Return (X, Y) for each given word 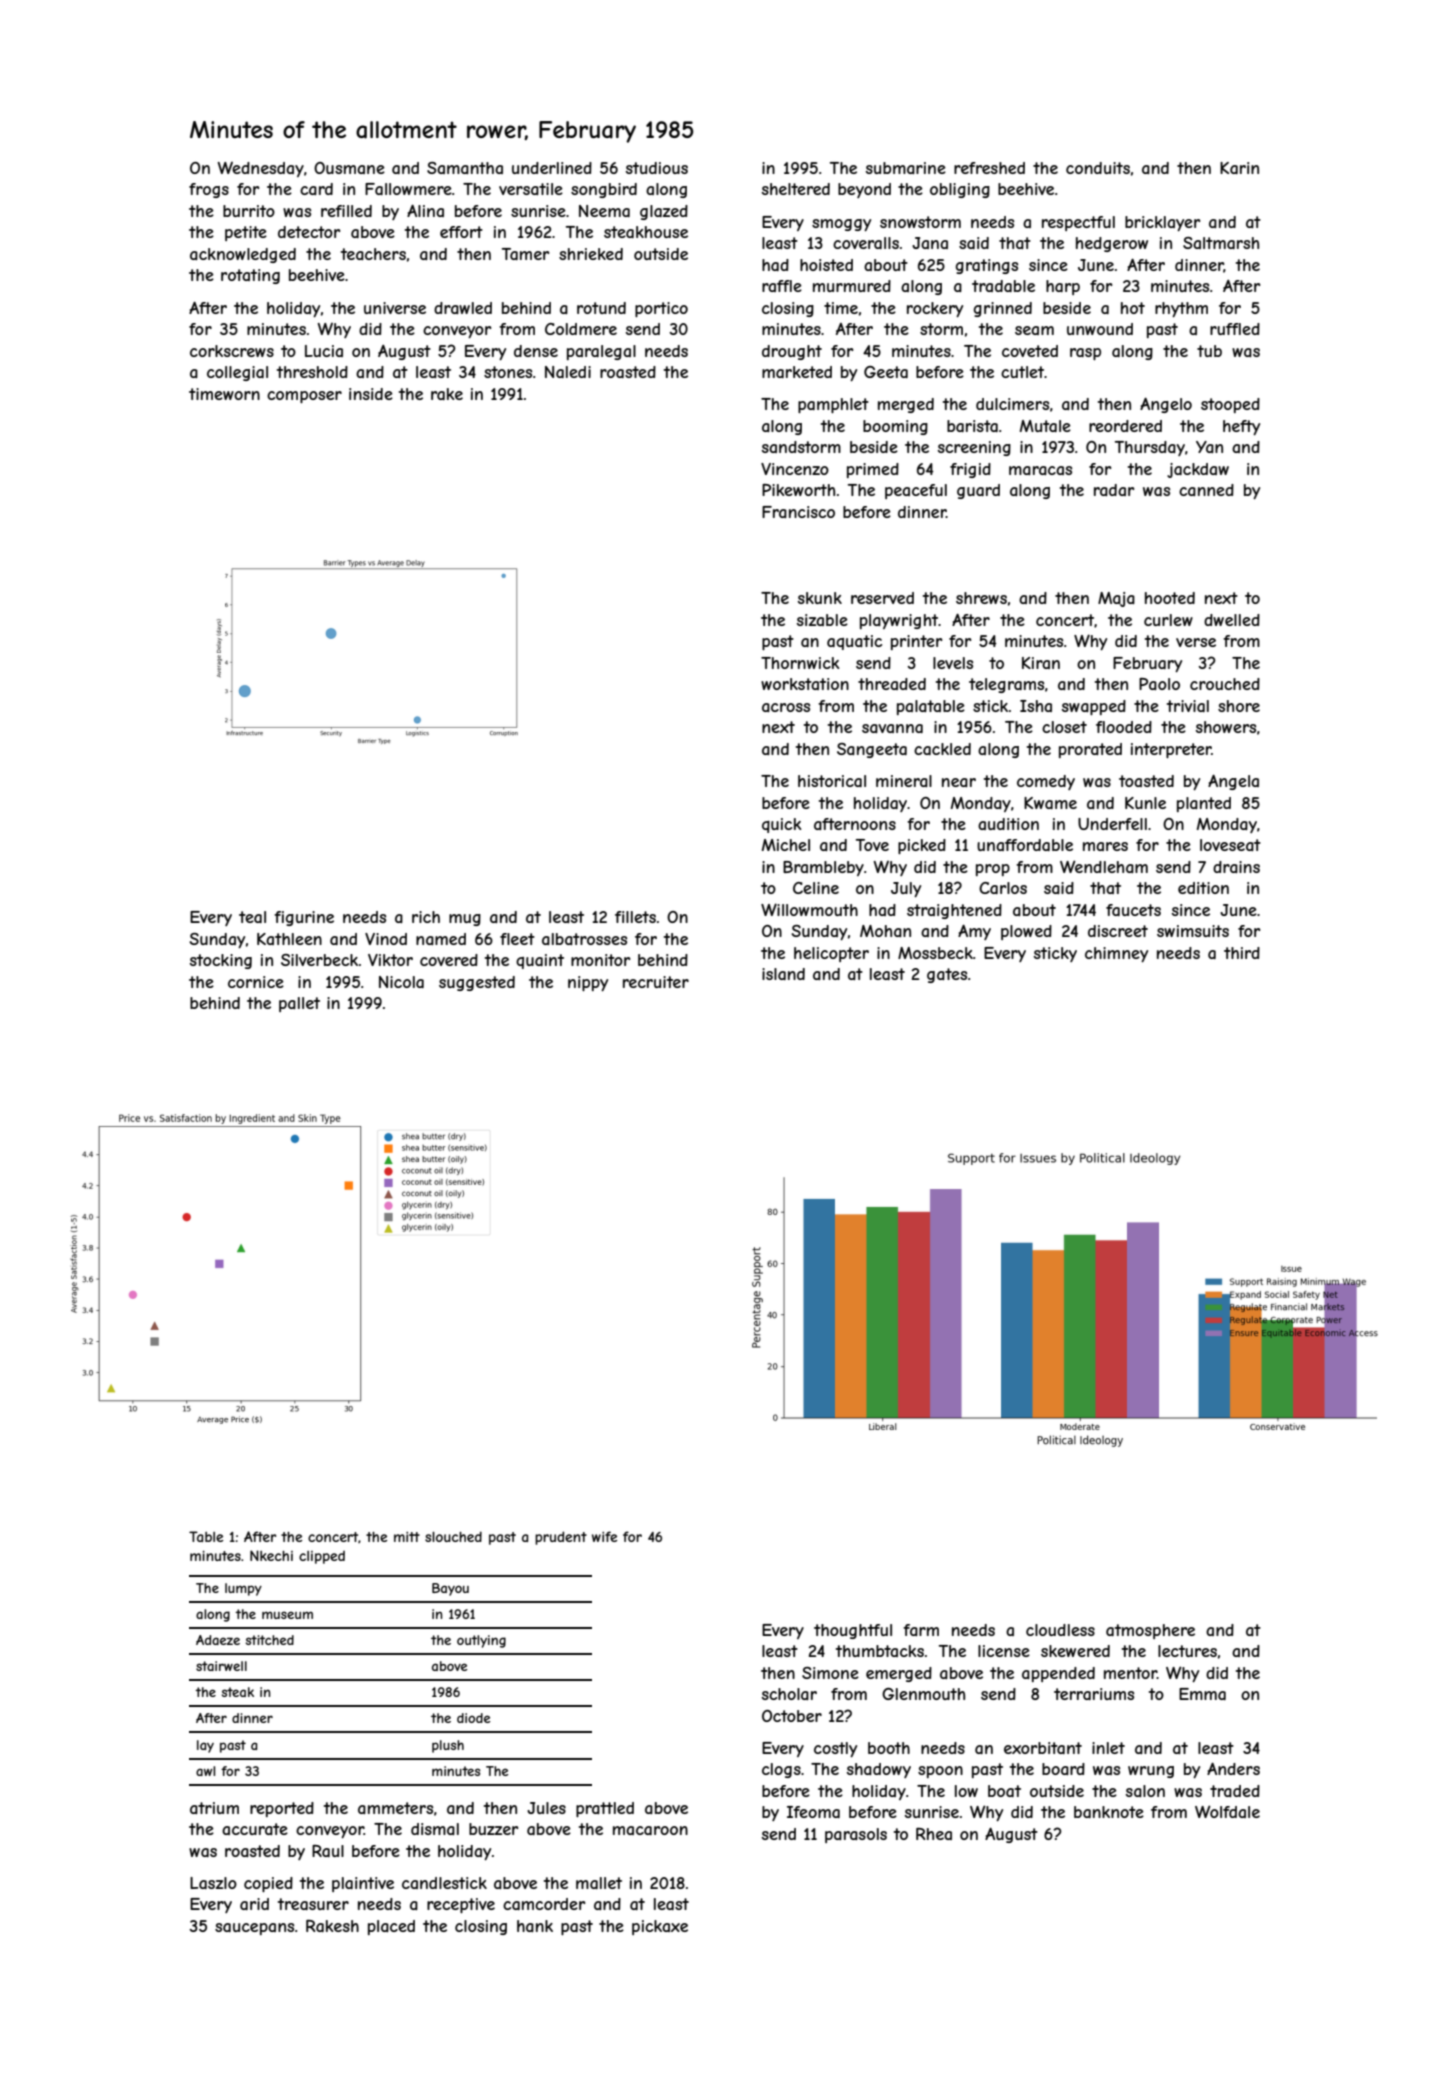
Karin (1239, 168)
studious (657, 168)
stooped (1230, 405)
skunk (820, 598)
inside (371, 394)
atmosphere (1150, 1631)
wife (604, 1536)
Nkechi (271, 1555)
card (316, 189)
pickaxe (660, 1927)
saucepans (254, 1929)
